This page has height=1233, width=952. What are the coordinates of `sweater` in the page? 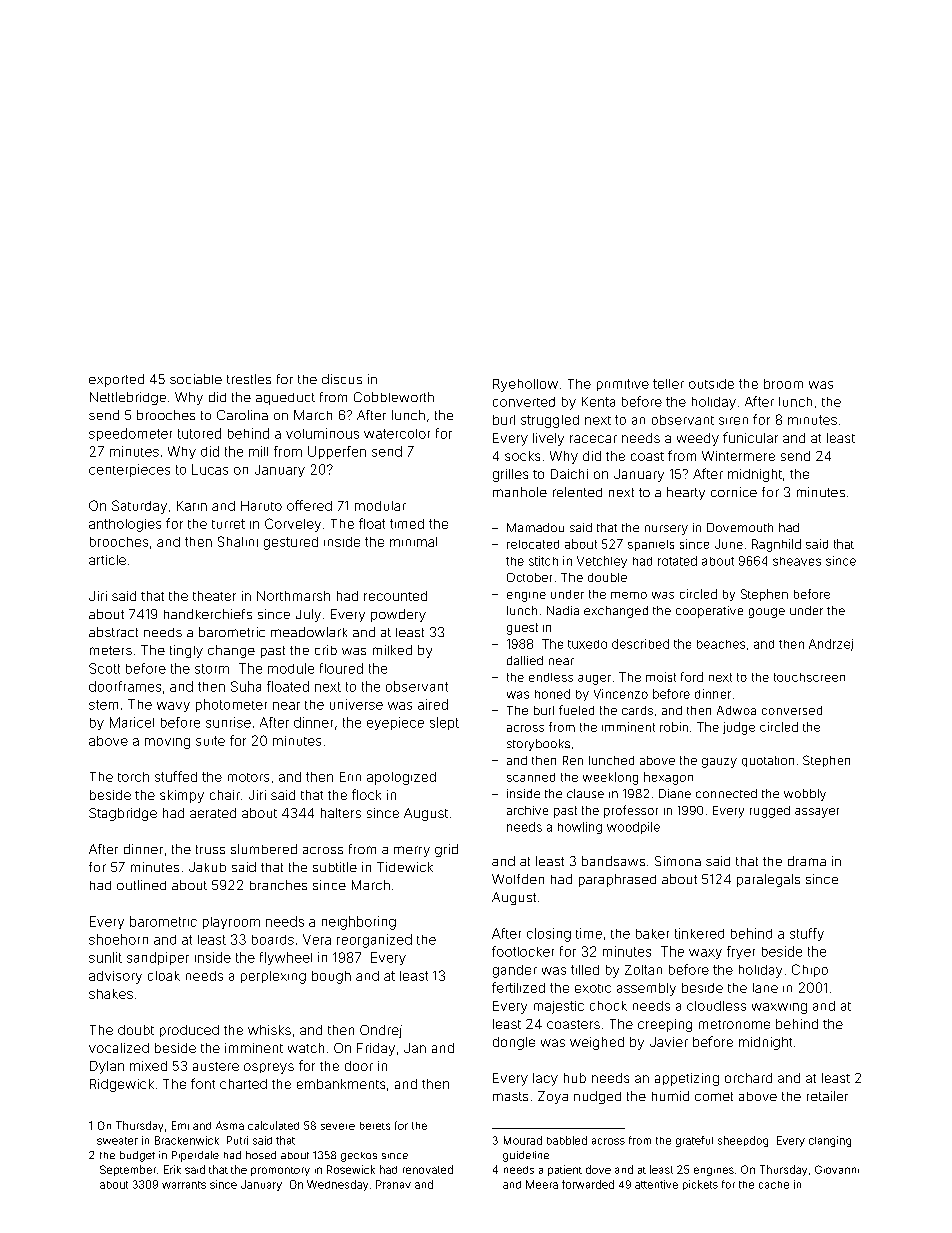 It's located at (117, 1141).
